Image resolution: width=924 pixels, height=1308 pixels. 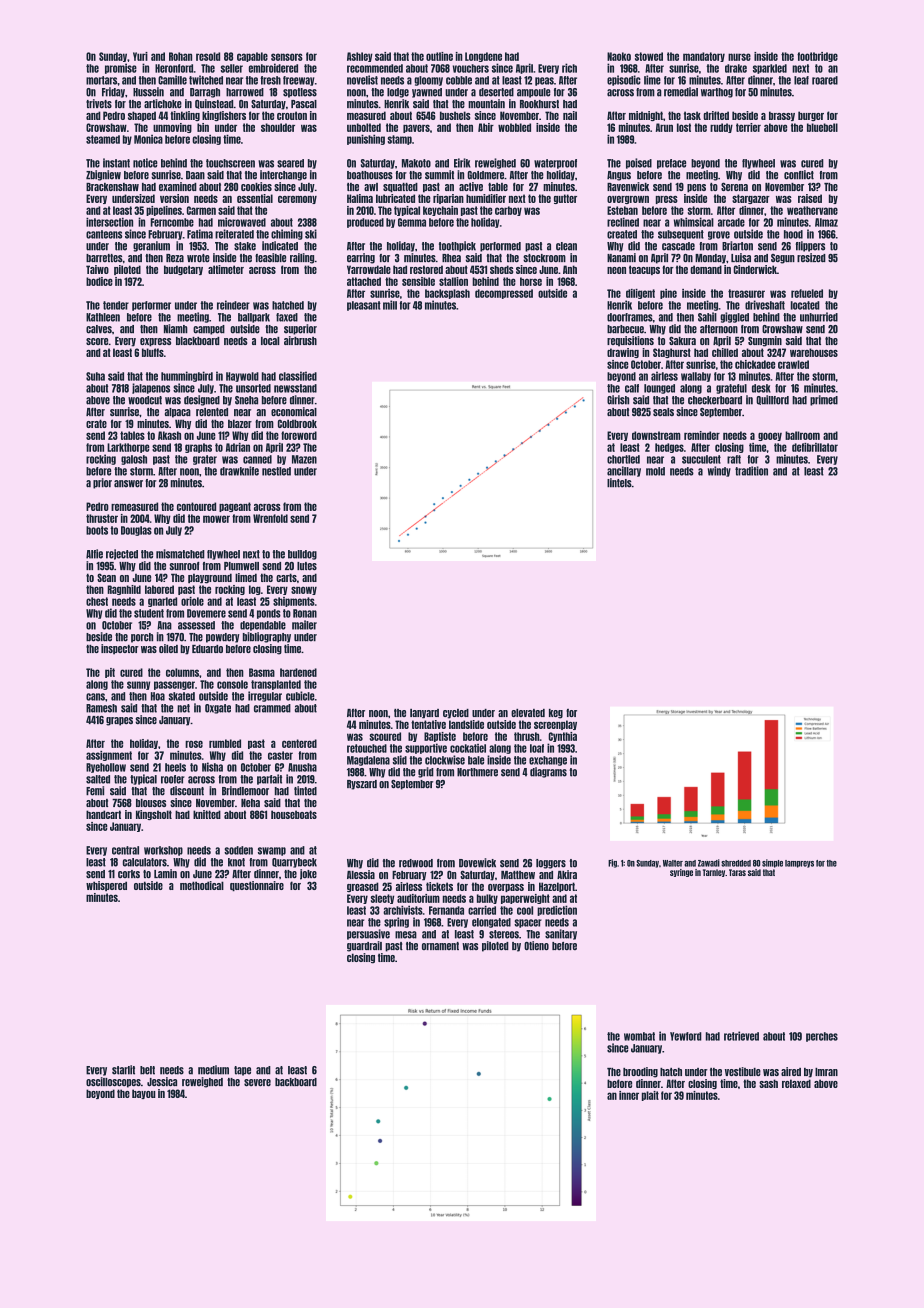 What do you see at coordinates (296, 1082) in the image?
I see `backboard` at bounding box center [296, 1082].
